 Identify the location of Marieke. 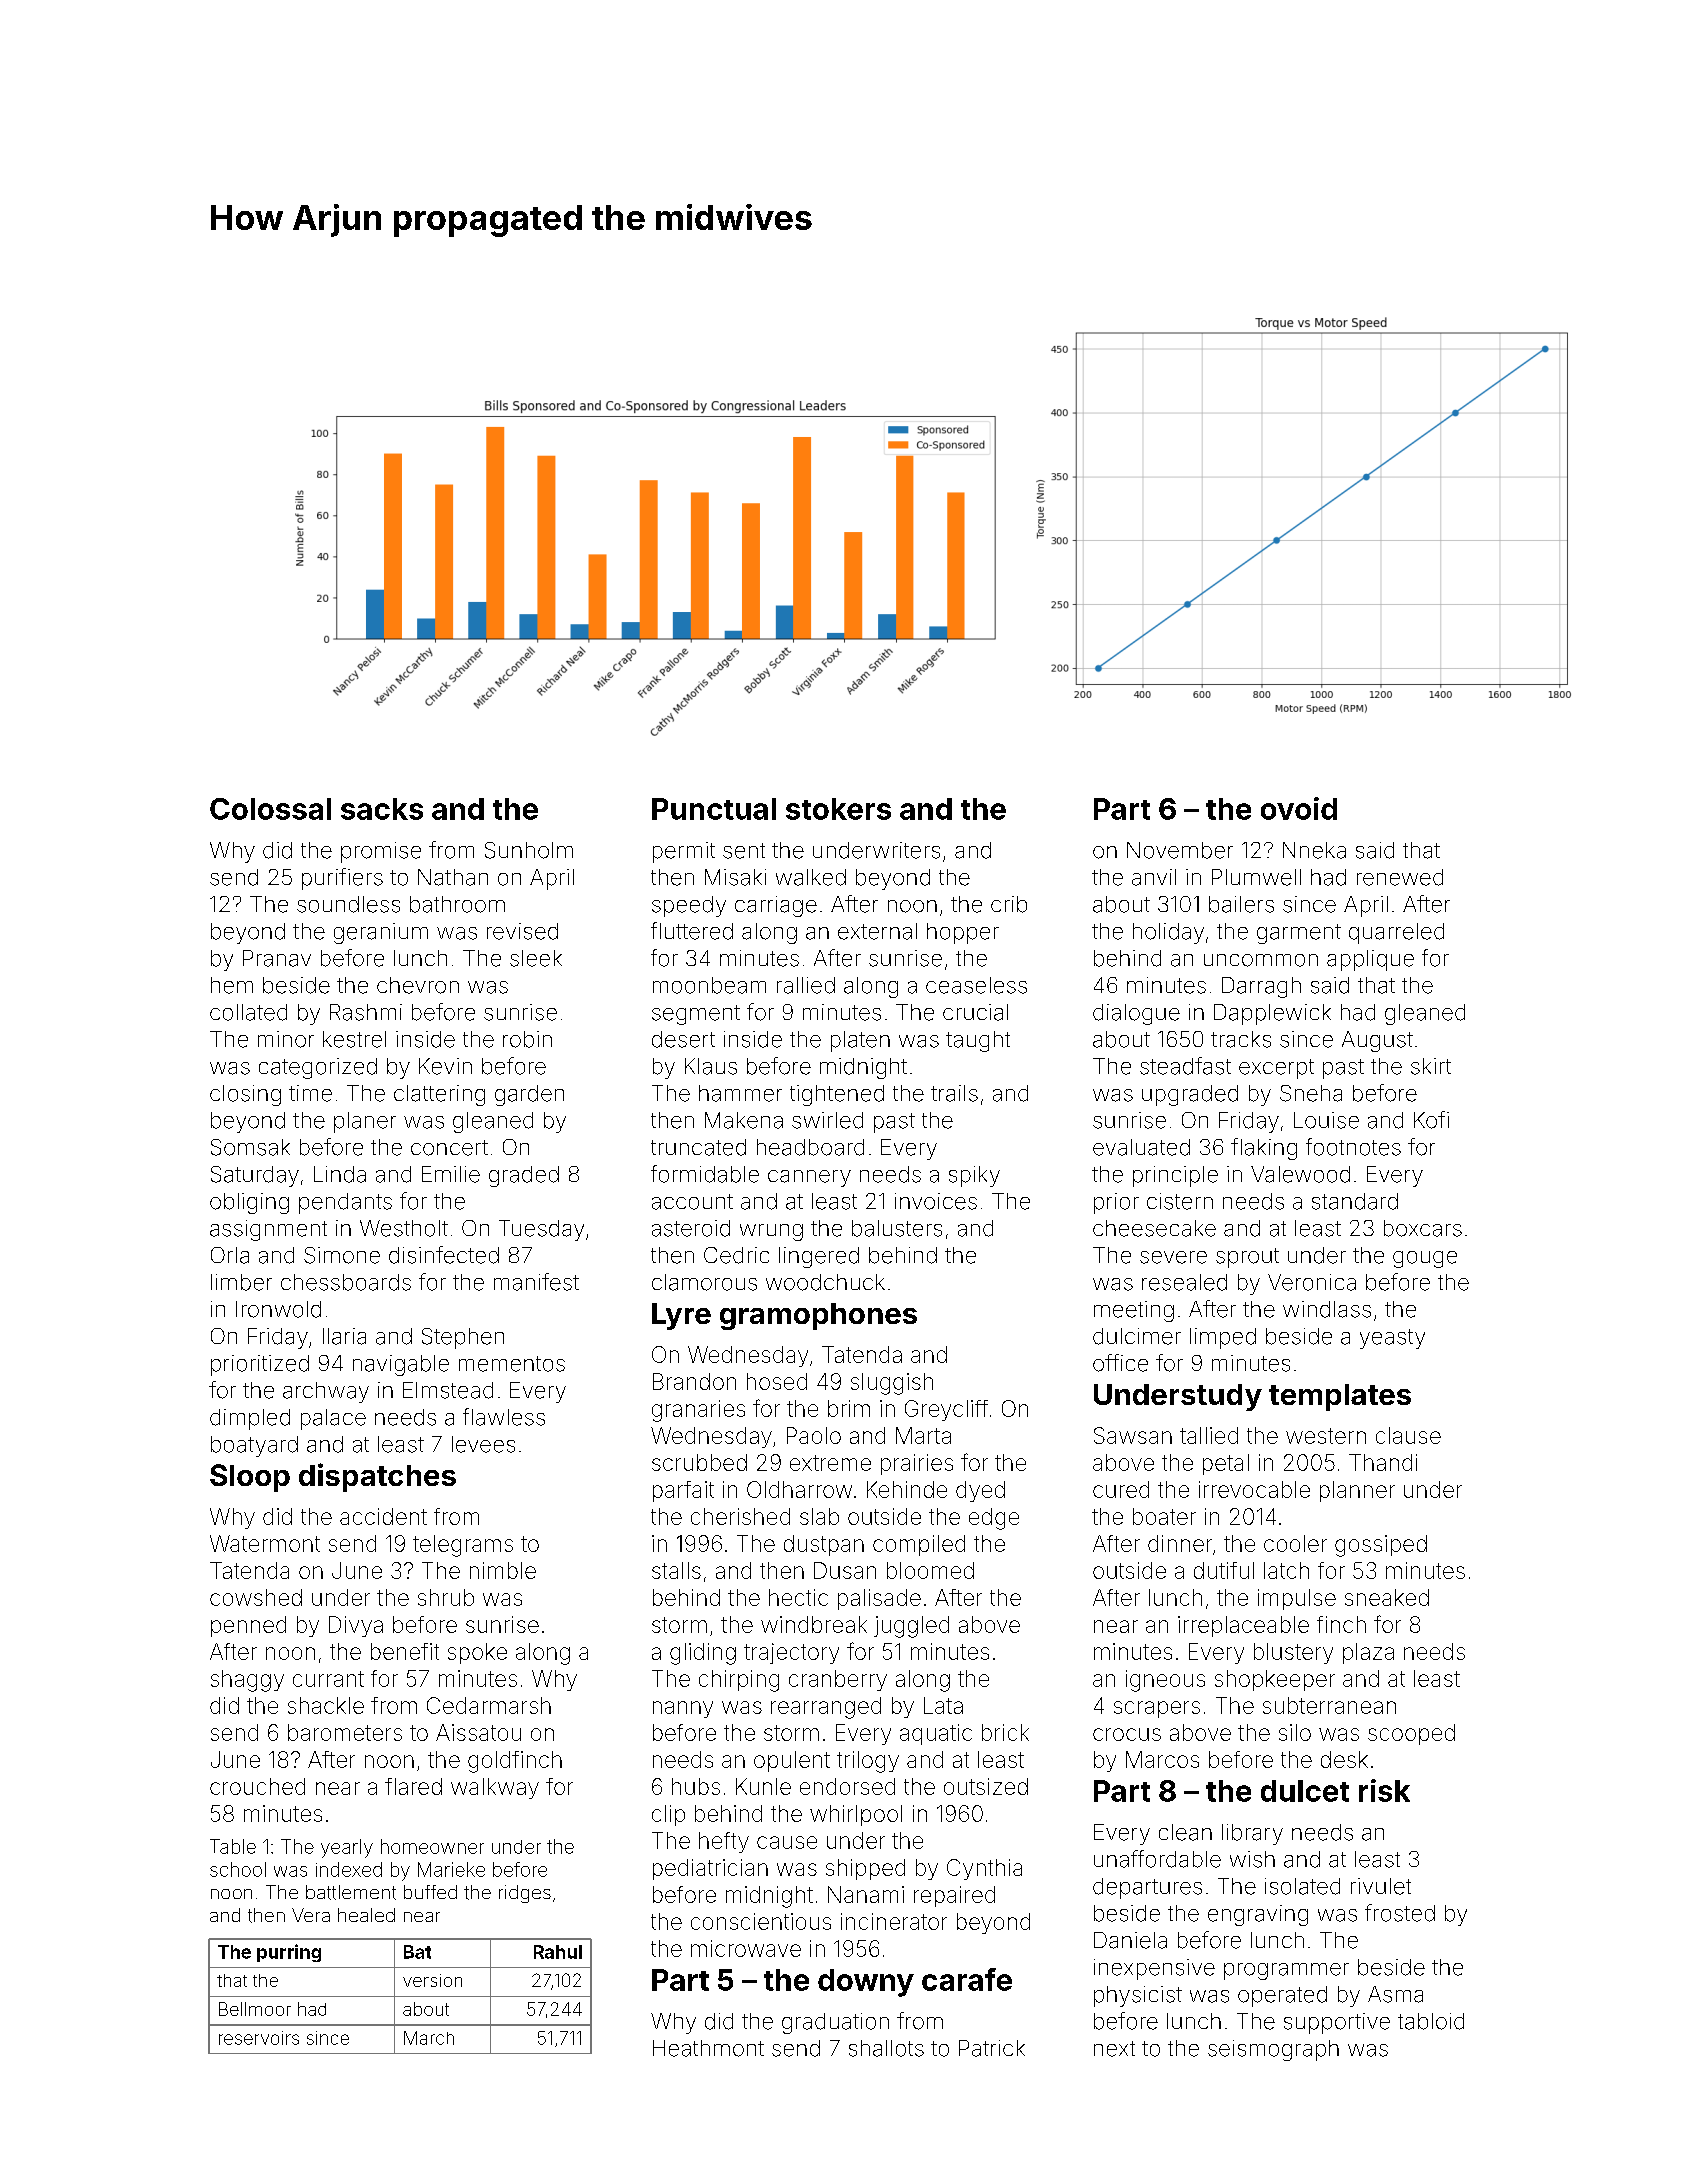
(451, 1869).
